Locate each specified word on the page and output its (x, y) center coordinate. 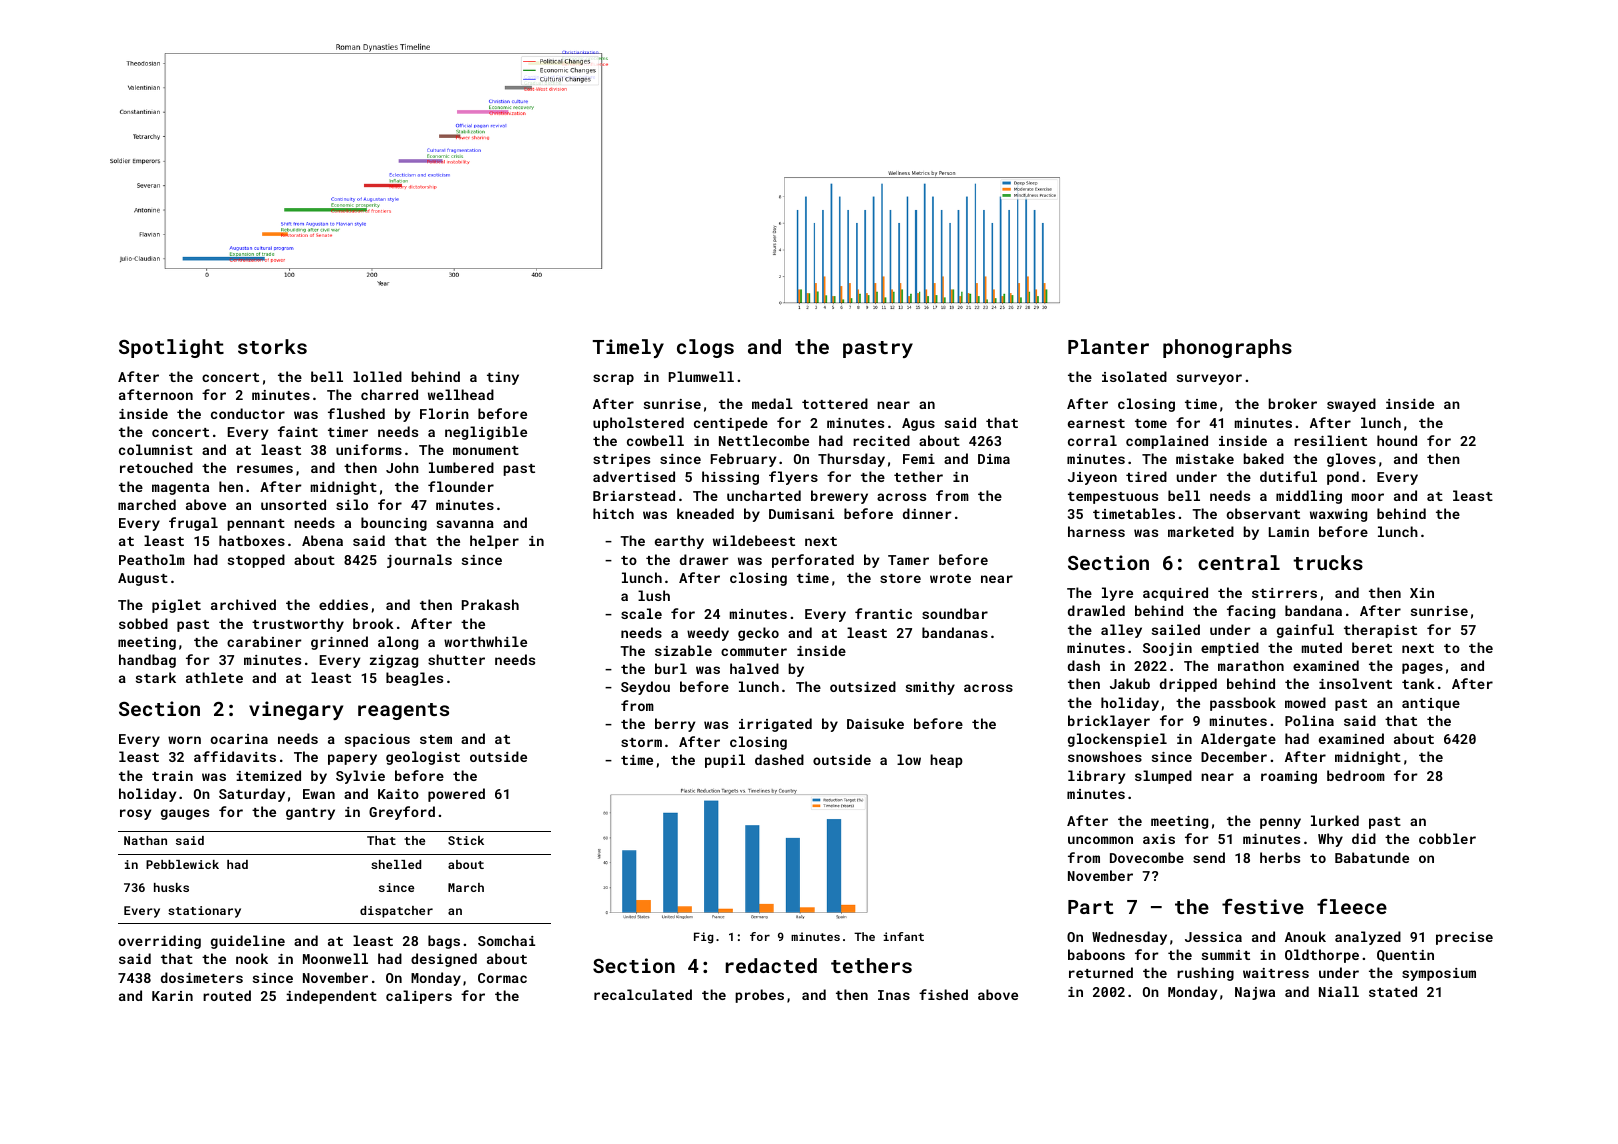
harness (1096, 531)
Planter (1108, 346)
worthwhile (485, 641)
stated (1393, 991)
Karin (172, 996)
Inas (894, 995)
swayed (1351, 405)
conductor (248, 413)
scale (641, 613)
